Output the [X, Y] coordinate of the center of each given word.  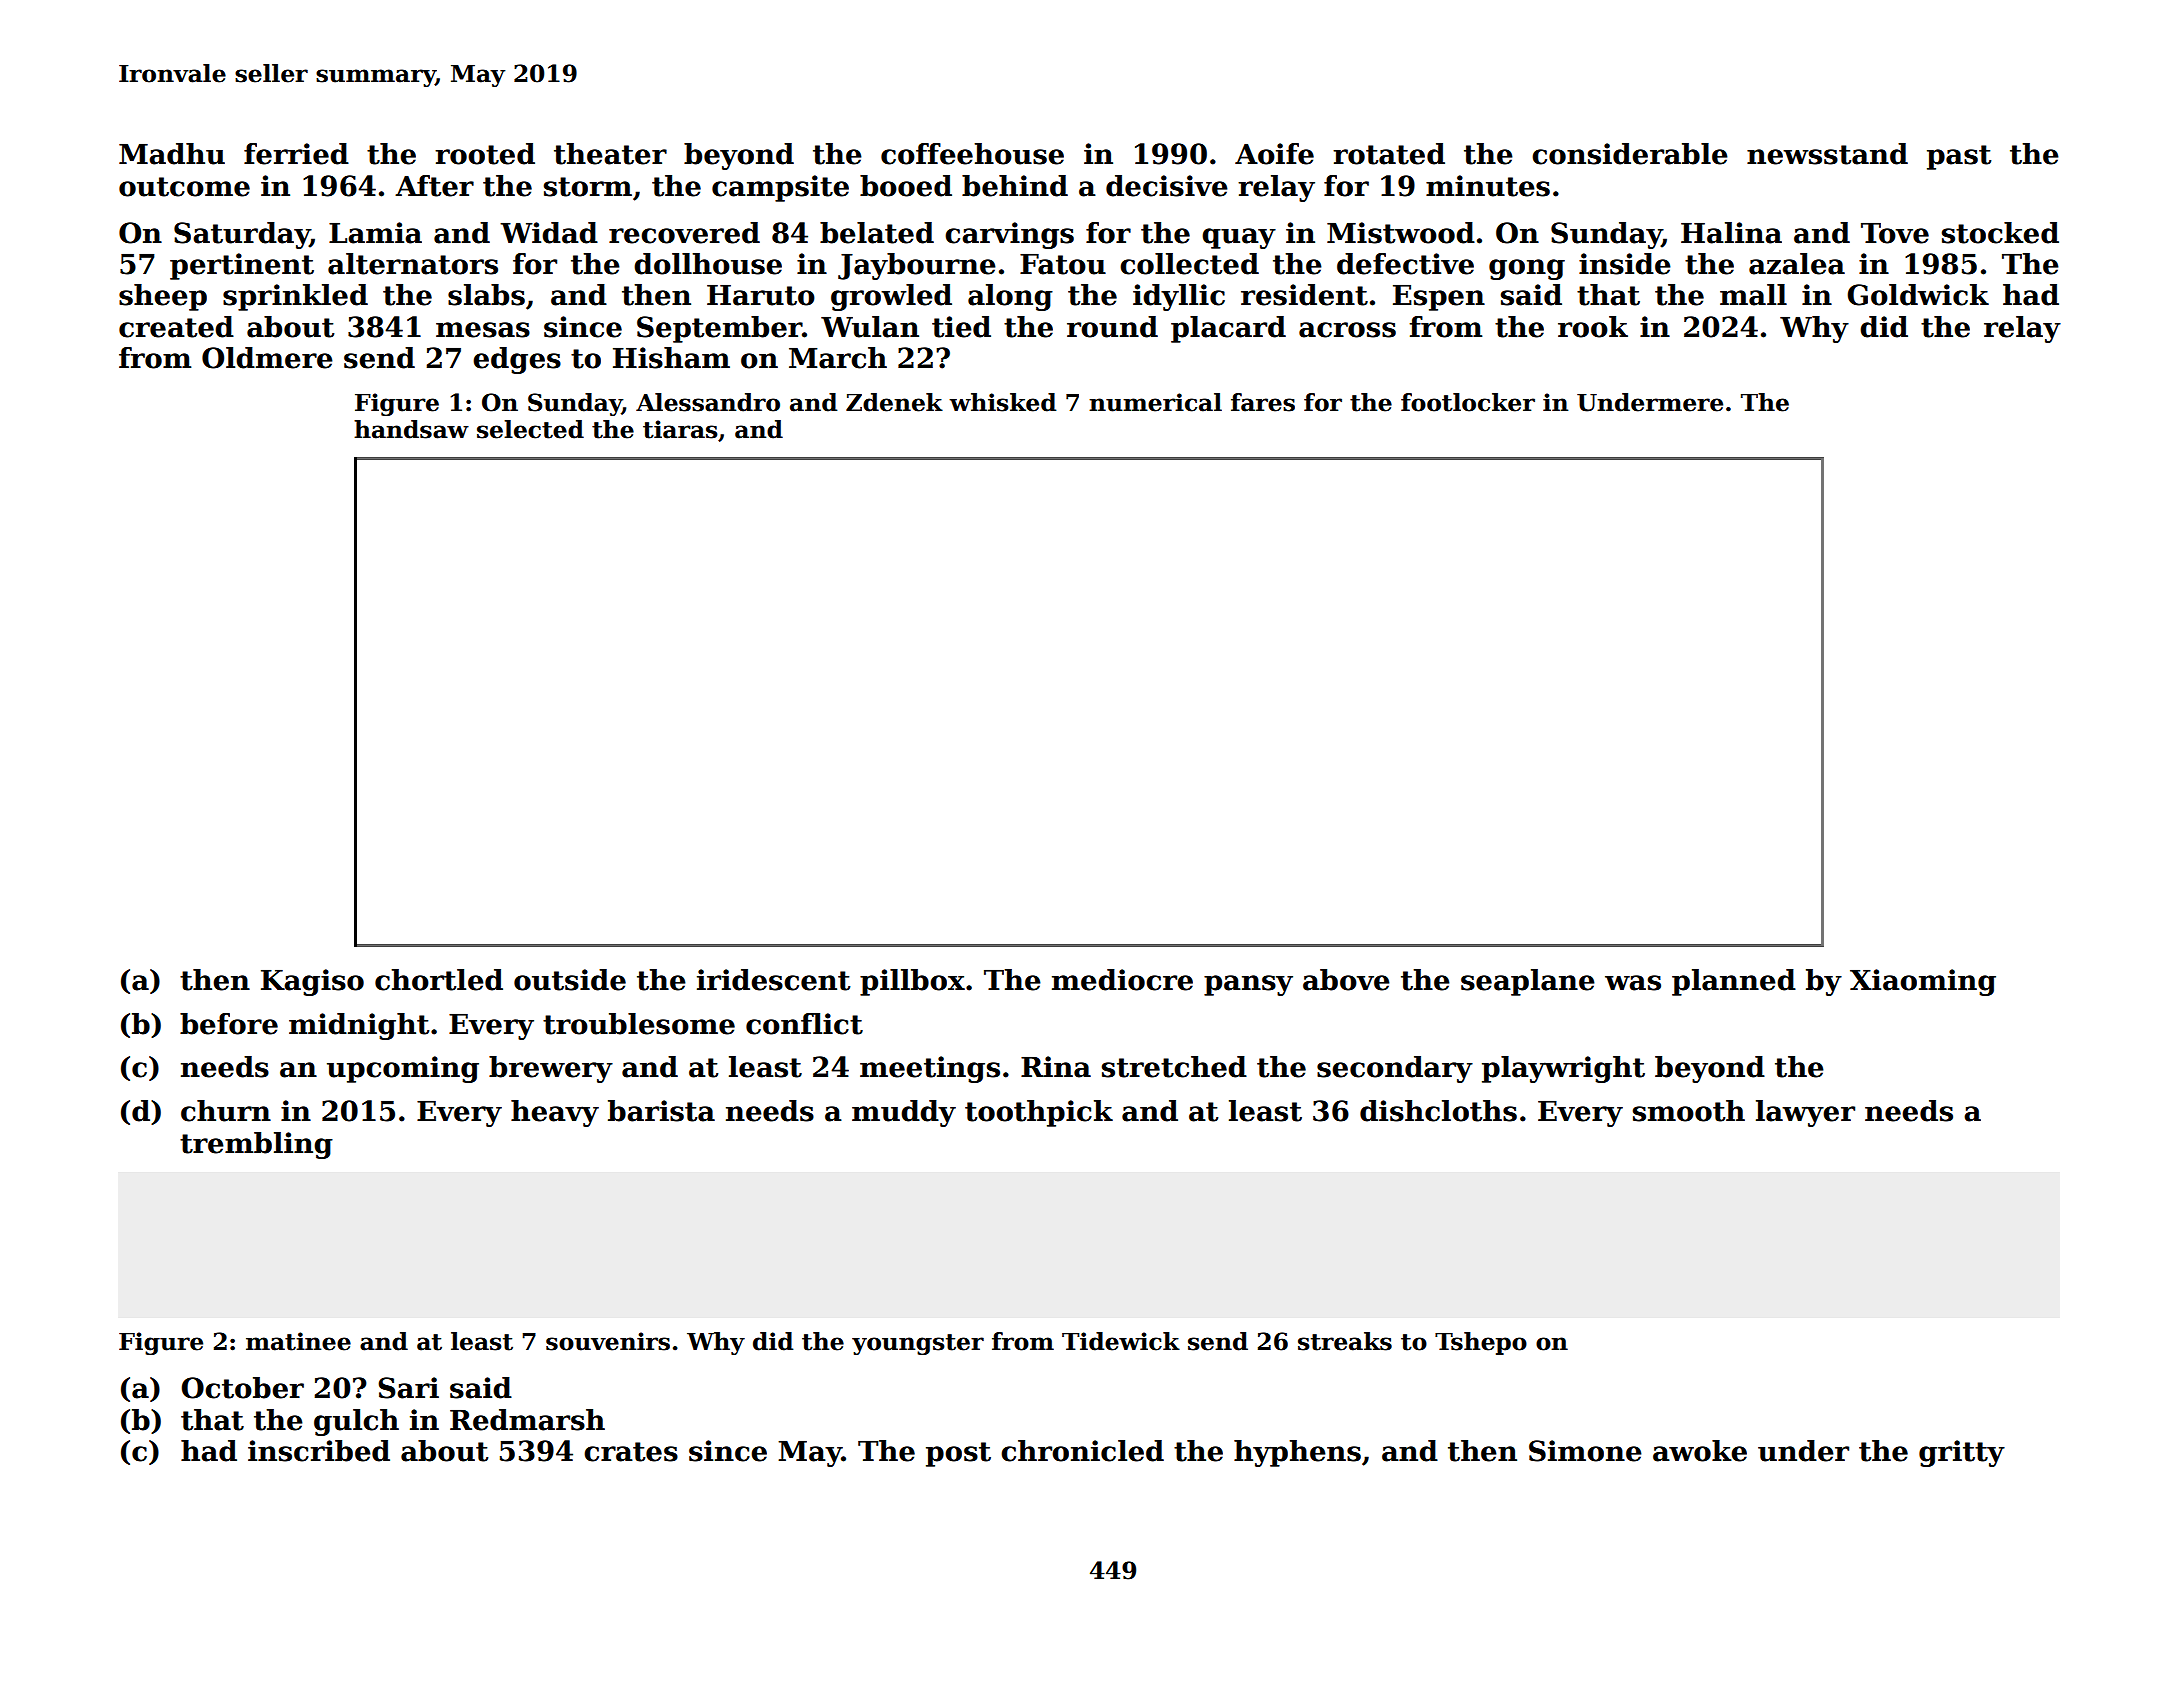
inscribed [319, 1451]
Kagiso [312, 982]
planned [1734, 982]
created [176, 327]
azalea [1797, 264]
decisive [1167, 186]
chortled [439, 980]
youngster [918, 1344]
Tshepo [1481, 1343]
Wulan [870, 327]
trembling [256, 1145]
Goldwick [1918, 295]
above [1346, 980]
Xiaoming [1923, 982]
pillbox [912, 982]
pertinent [242, 266]
